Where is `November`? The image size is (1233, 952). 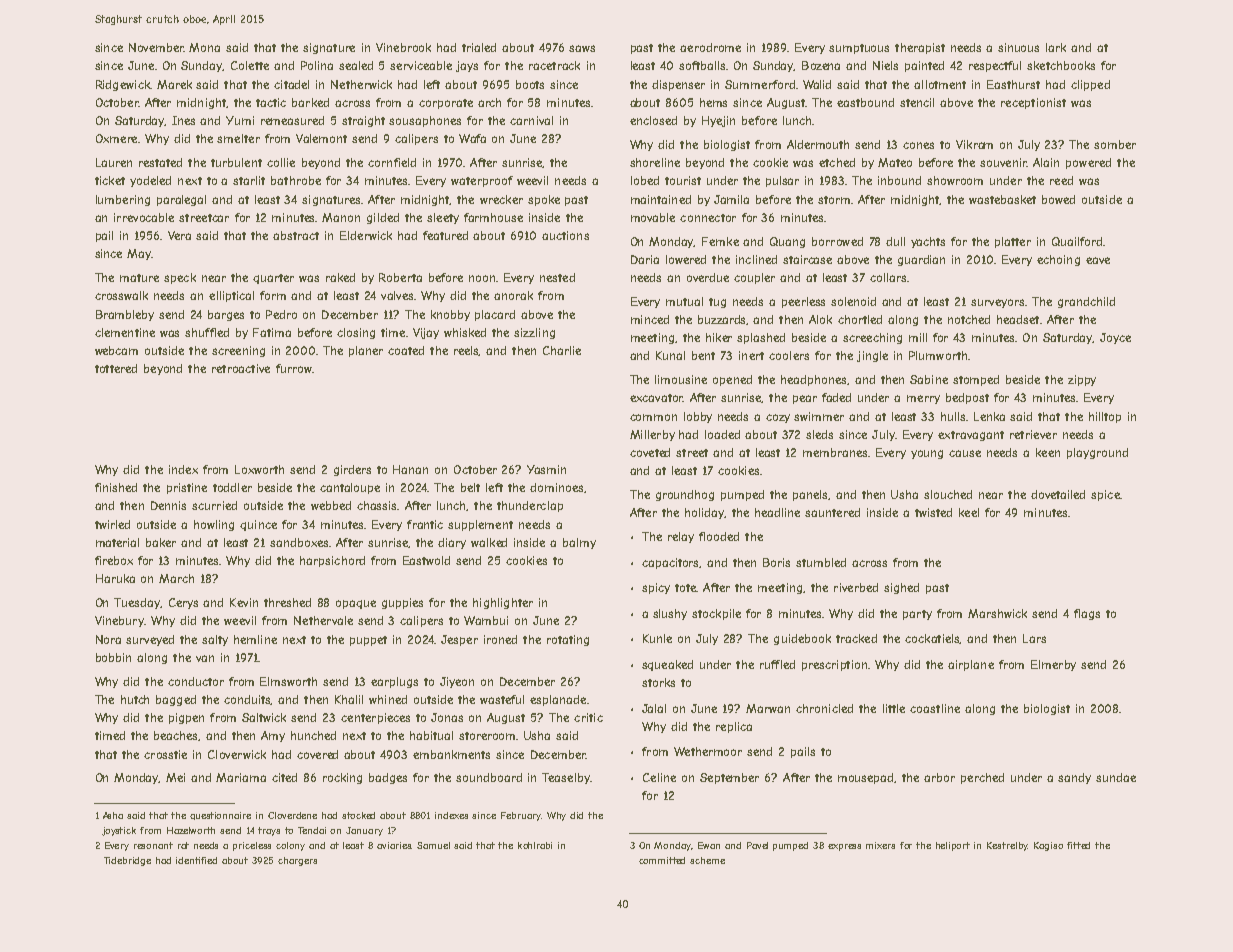
November is located at coordinates (156, 47).
